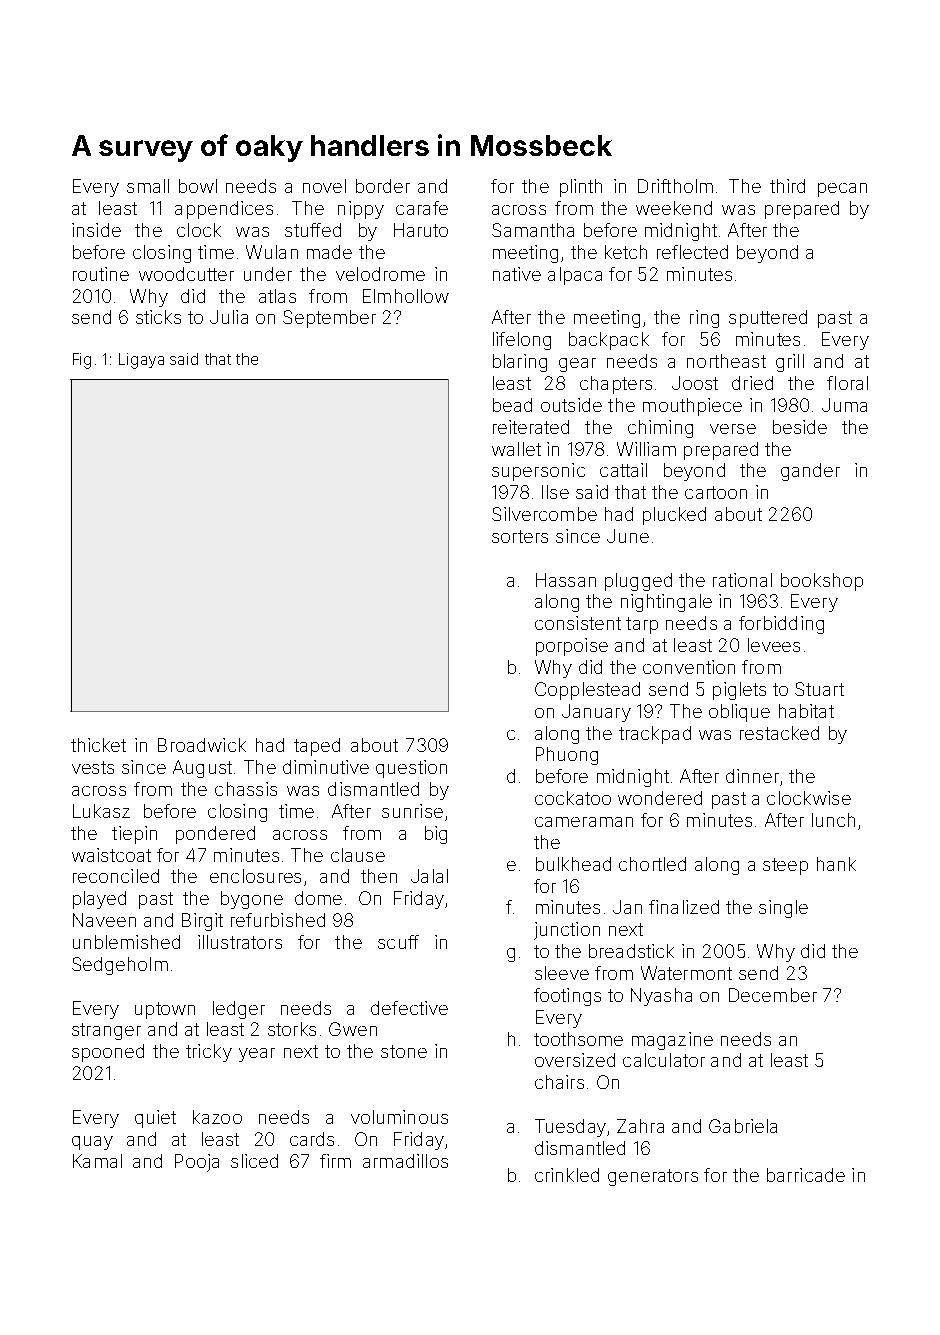  I want to click on Fig, so click(82, 361).
